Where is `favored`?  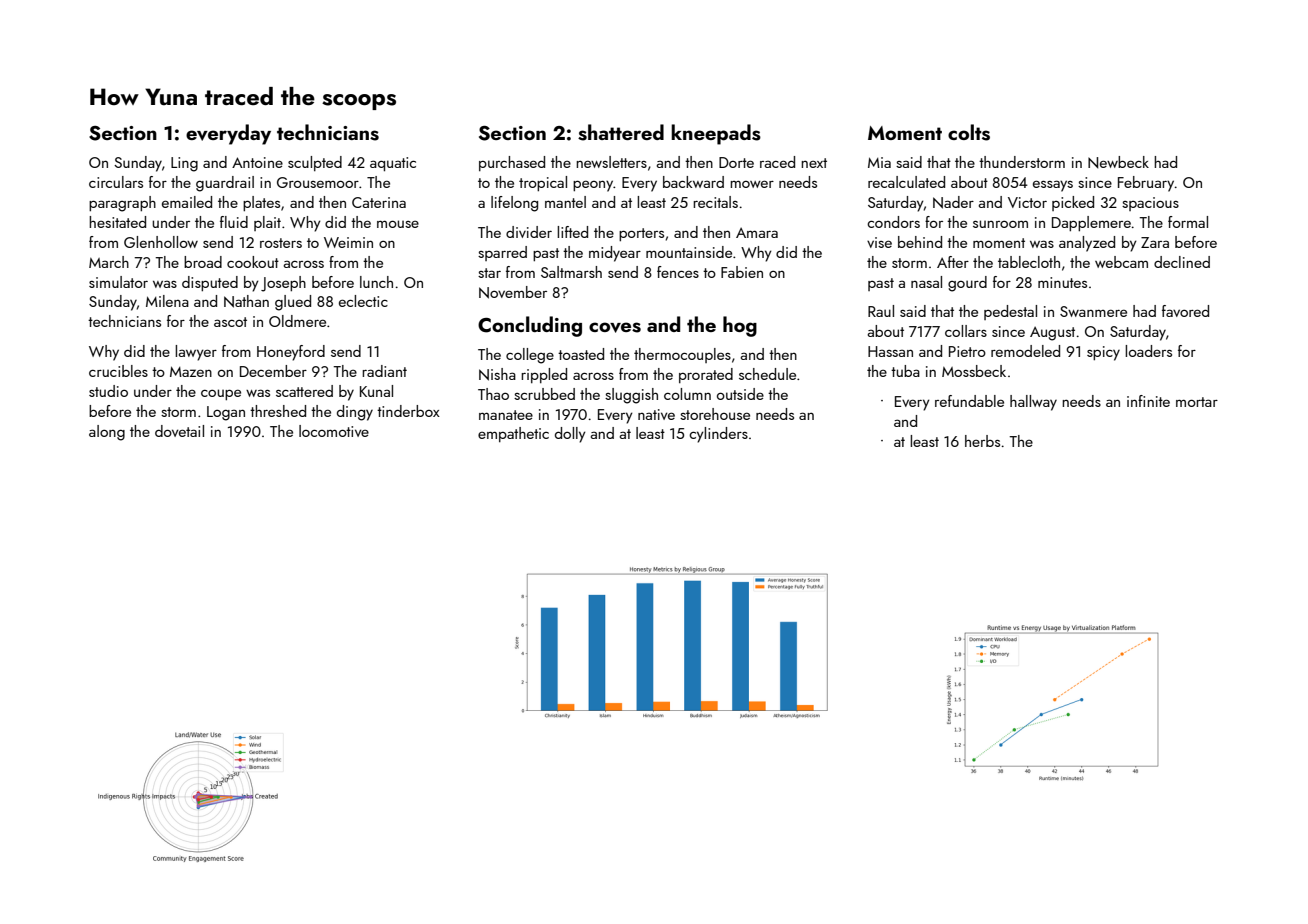 favored is located at coordinates (1185, 311).
